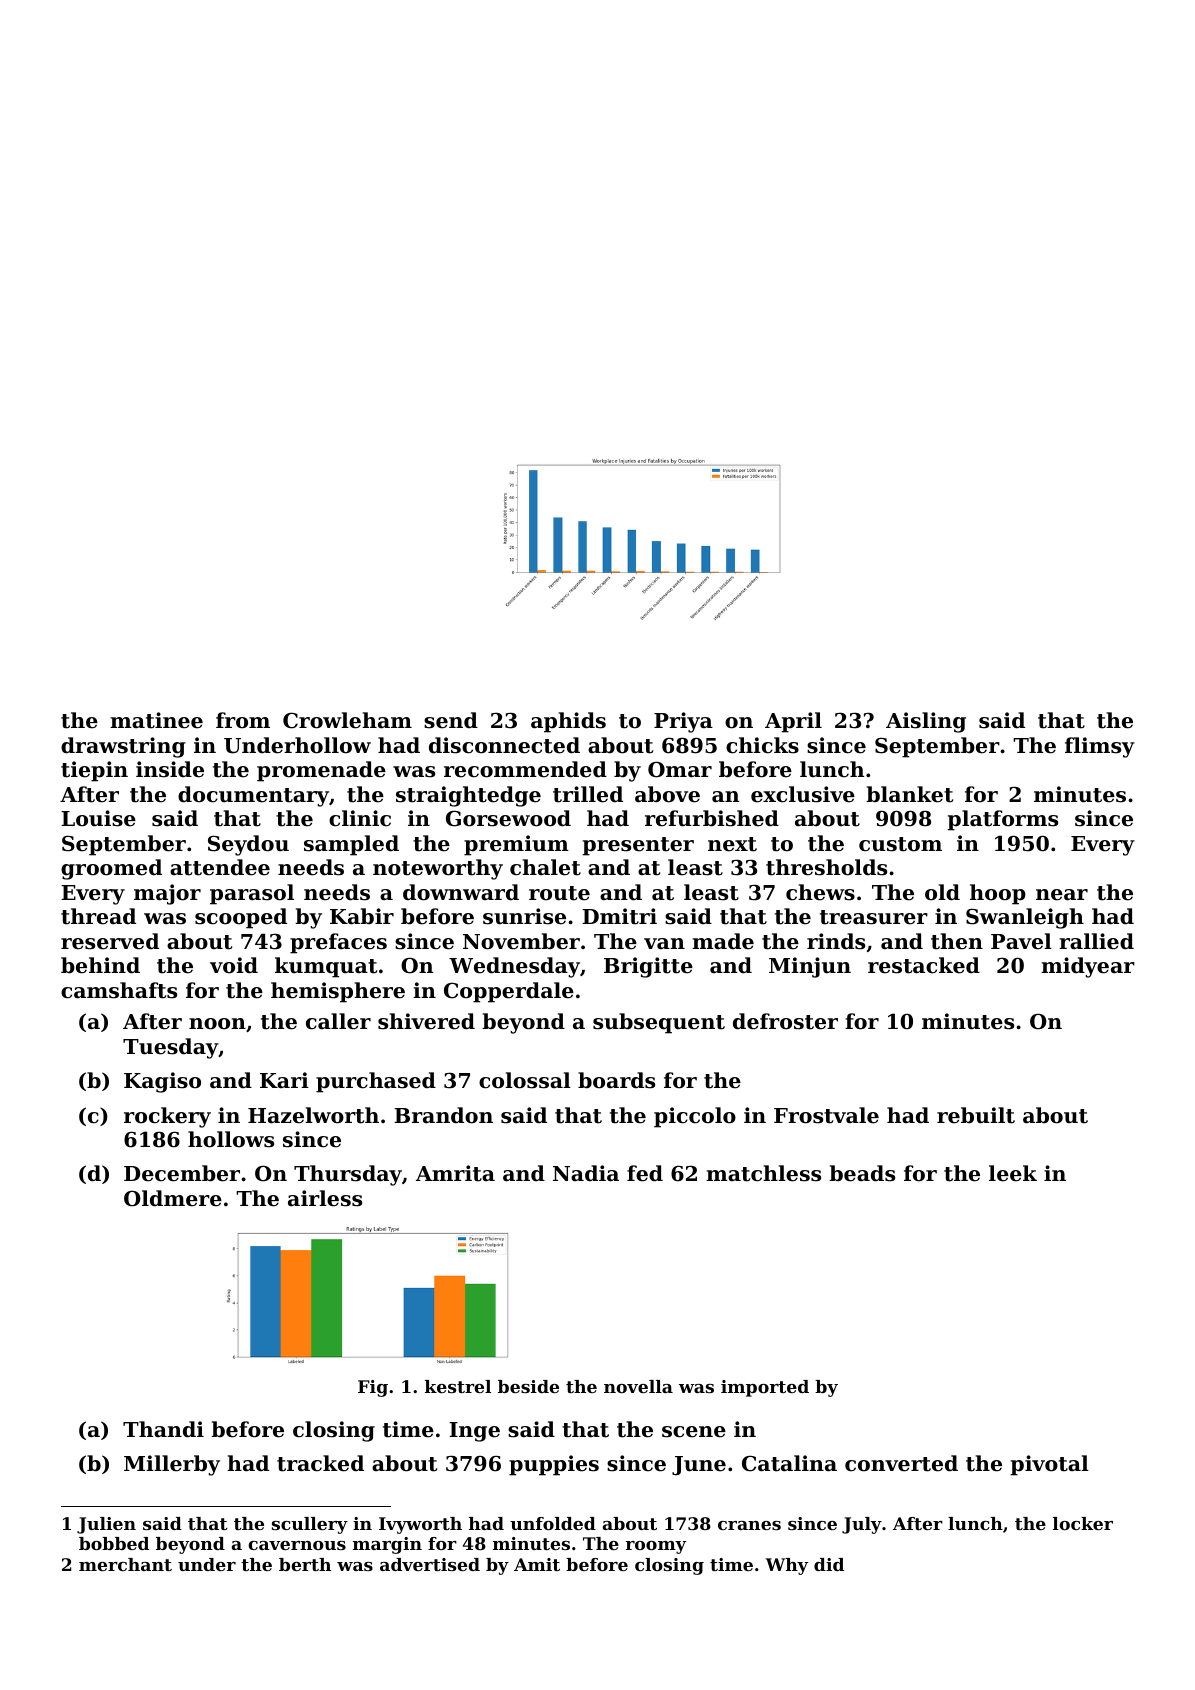 The height and width of the document is (1690, 1195). What do you see at coordinates (1088, 967) in the document?
I see `midyear` at bounding box center [1088, 967].
